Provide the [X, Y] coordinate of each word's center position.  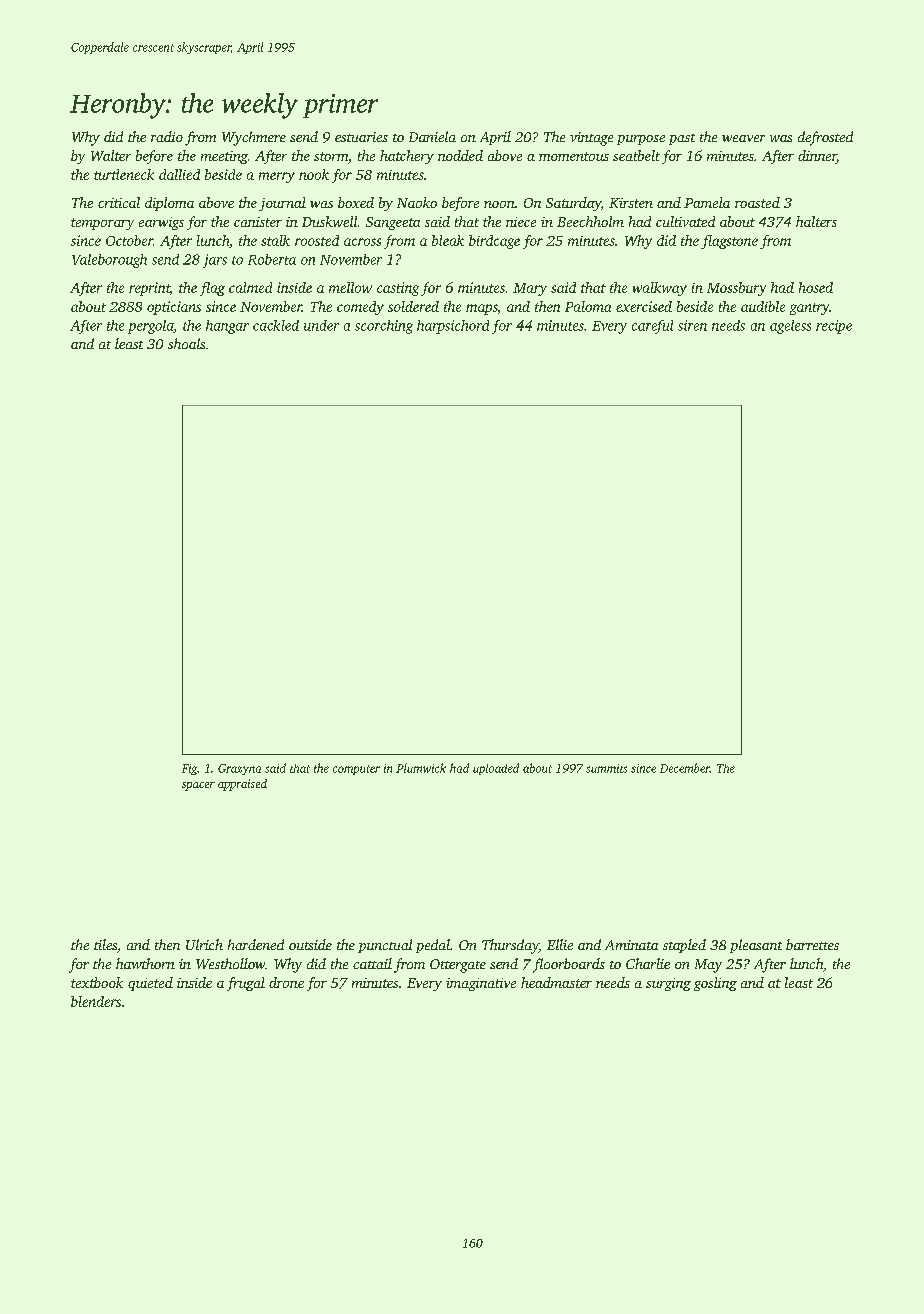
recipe [834, 327]
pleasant [756, 946]
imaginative [481, 984]
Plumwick [421, 768]
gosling [715, 984]
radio [167, 136]
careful [652, 327]
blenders [96, 1001]
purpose [641, 140]
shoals [186, 343]
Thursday [510, 946]
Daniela [432, 136]
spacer [198, 786]
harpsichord [453, 327]
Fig [189, 769]
